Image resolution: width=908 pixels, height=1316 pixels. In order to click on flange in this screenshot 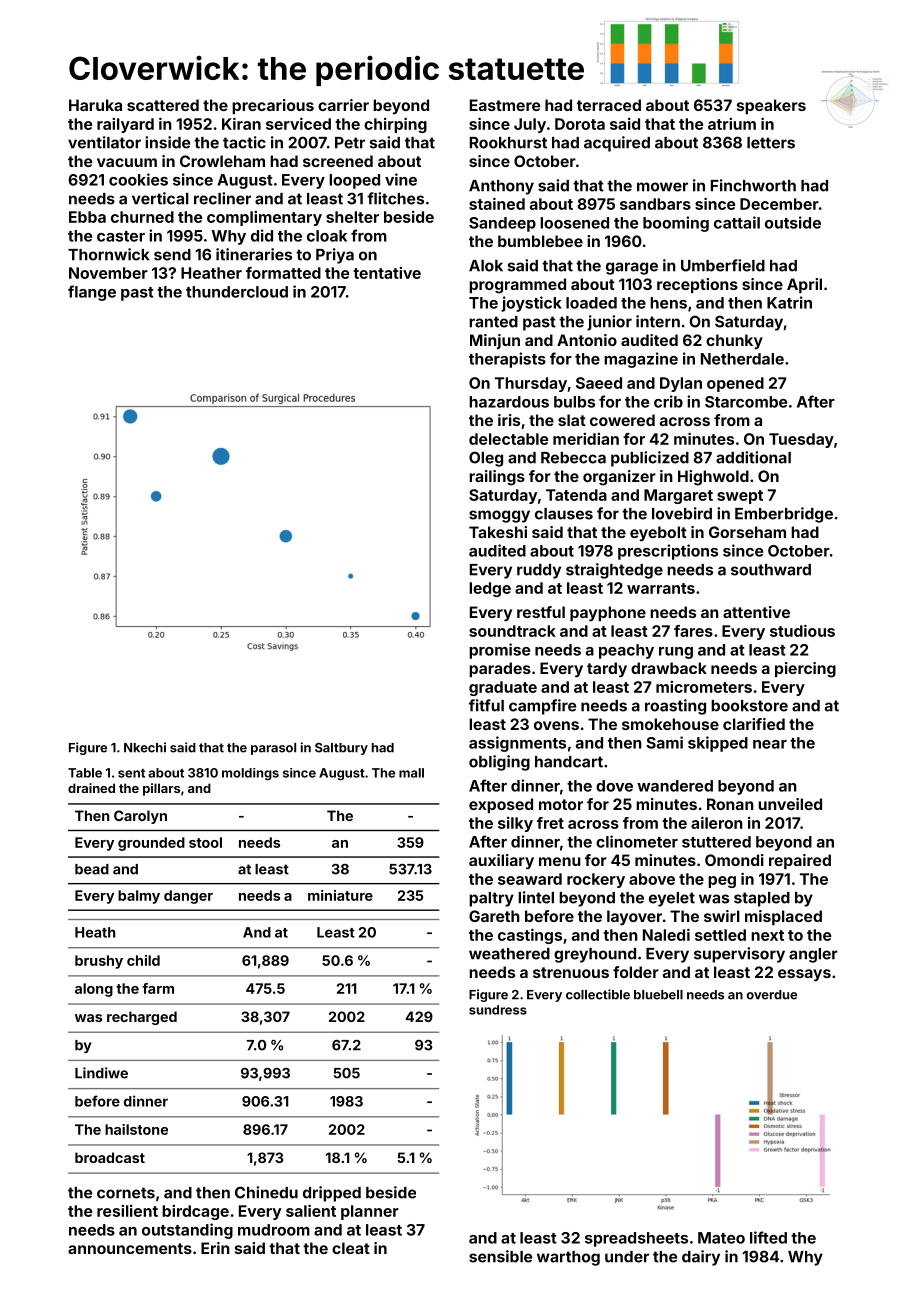, I will do `click(92, 293)`.
